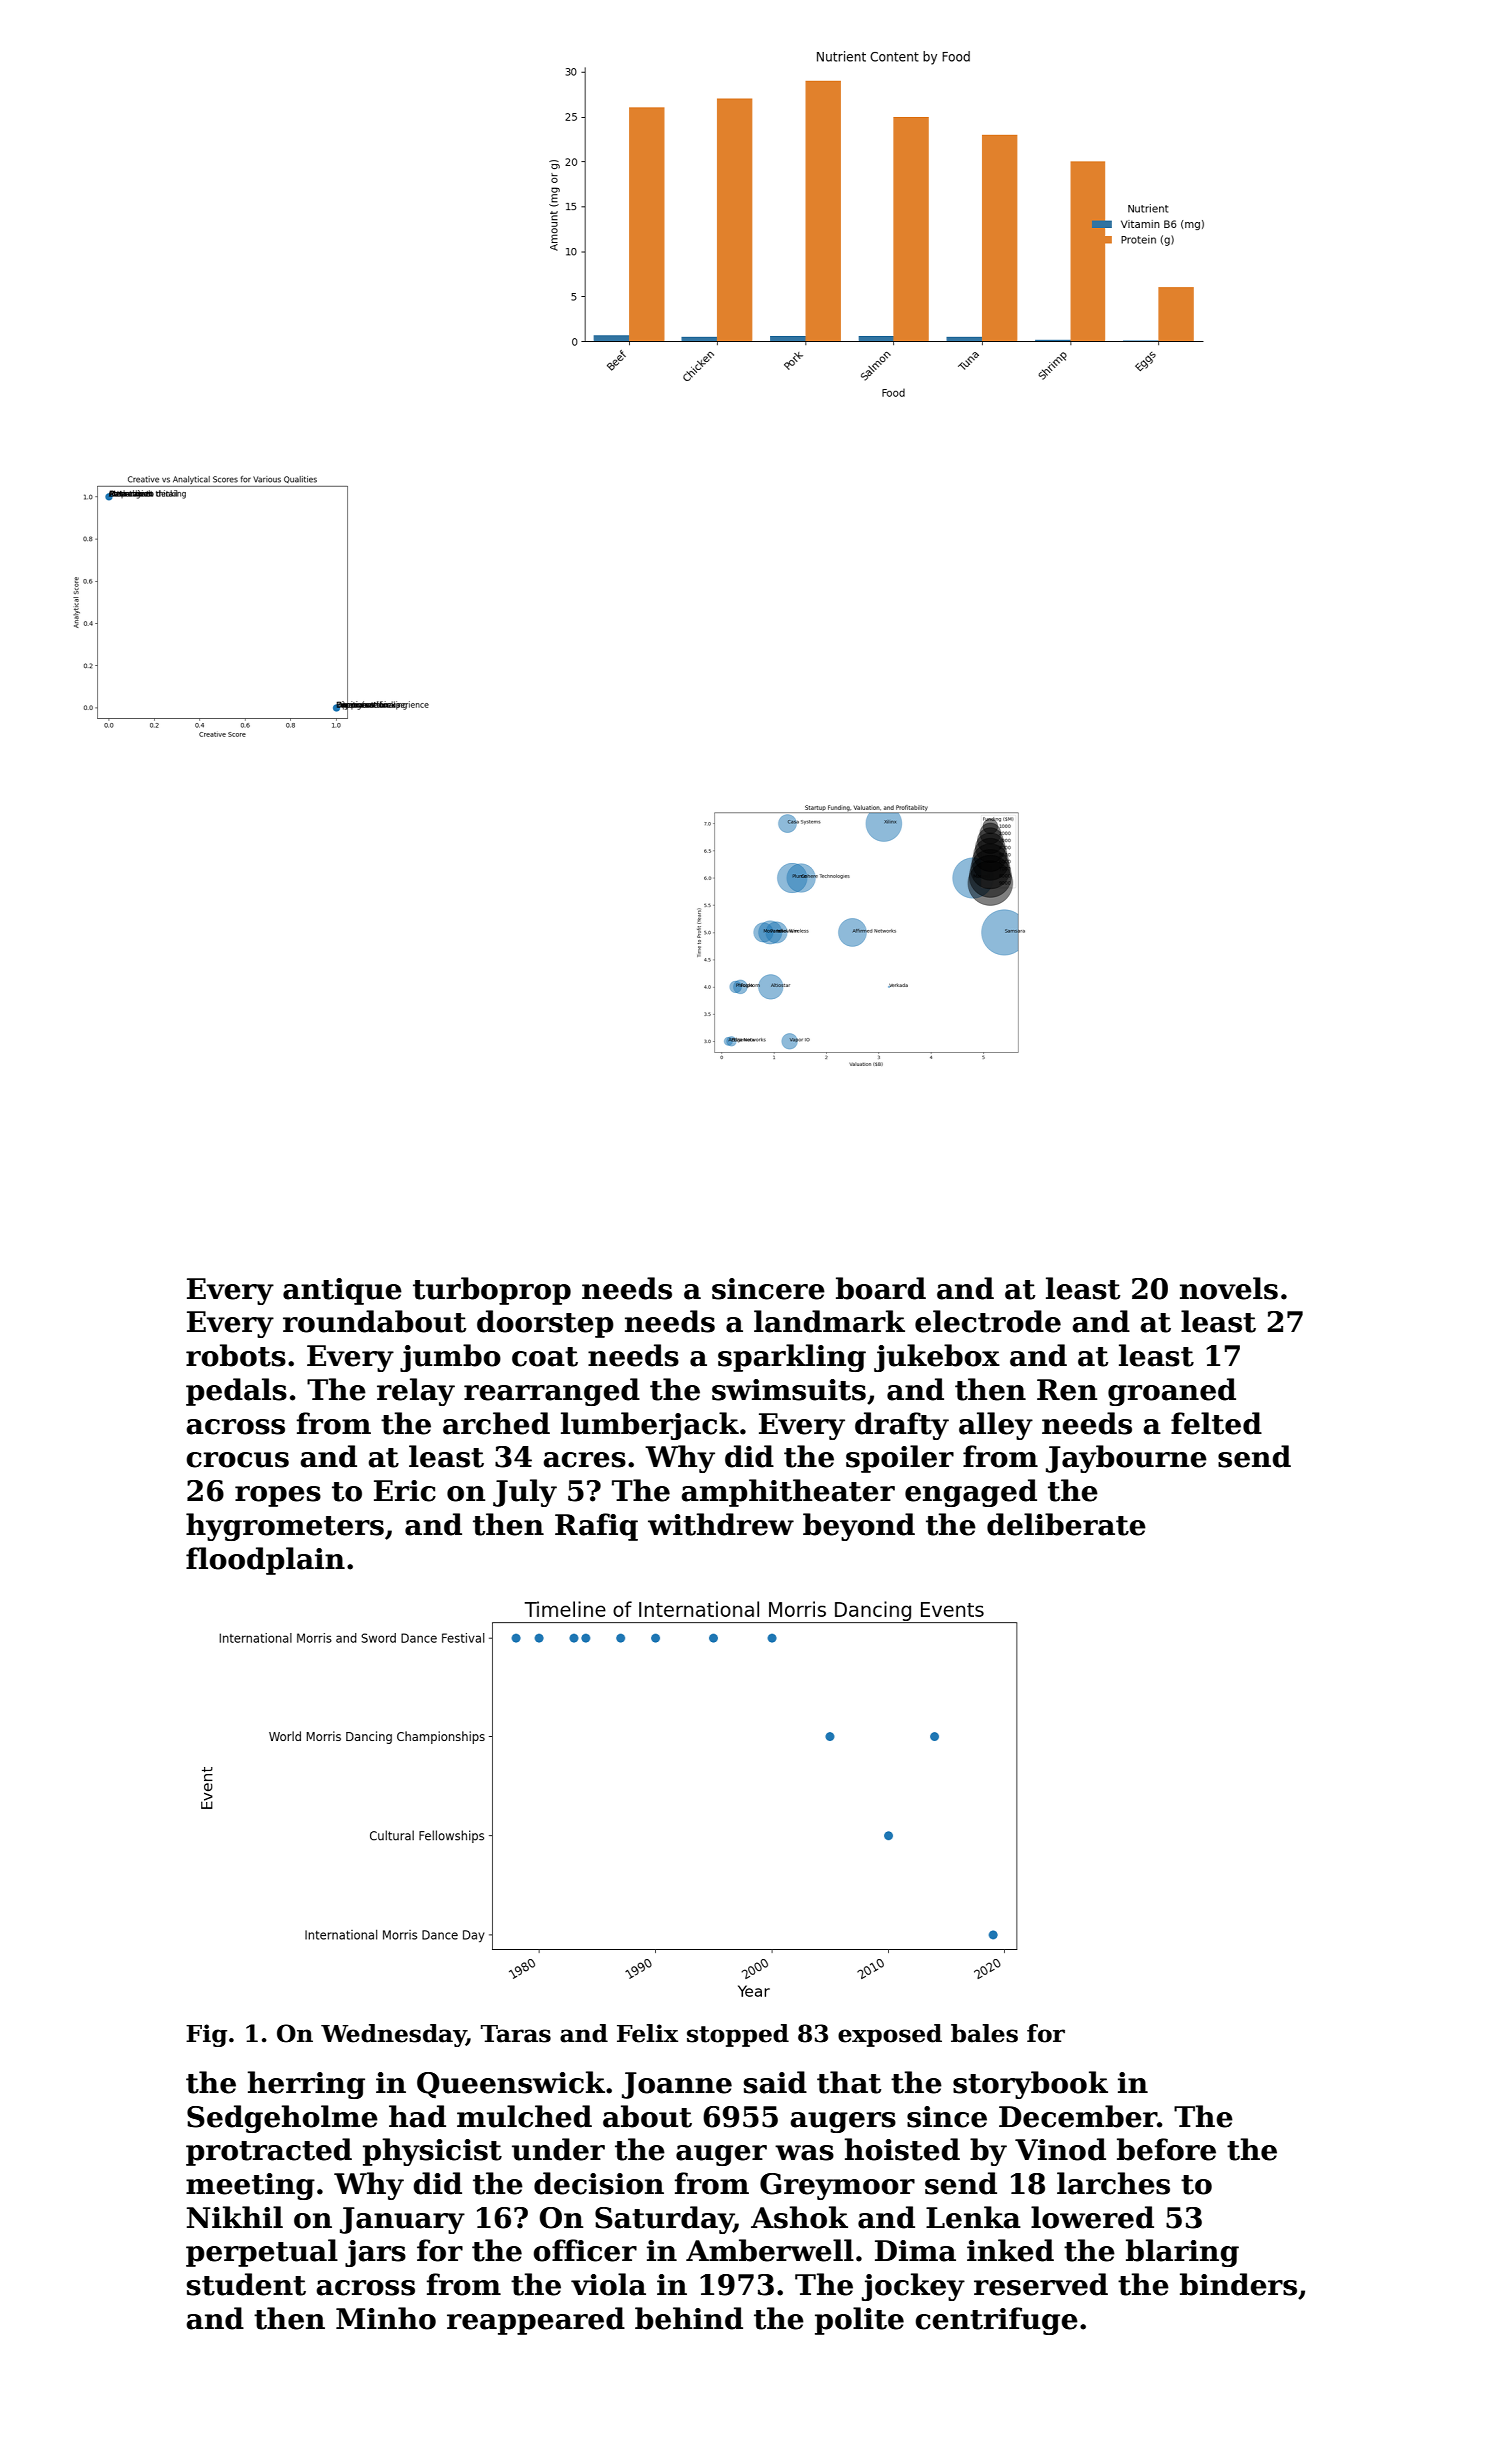 The width and height of the document is (1496, 2464). What do you see at coordinates (545, 1357) in the document?
I see `coat` at bounding box center [545, 1357].
